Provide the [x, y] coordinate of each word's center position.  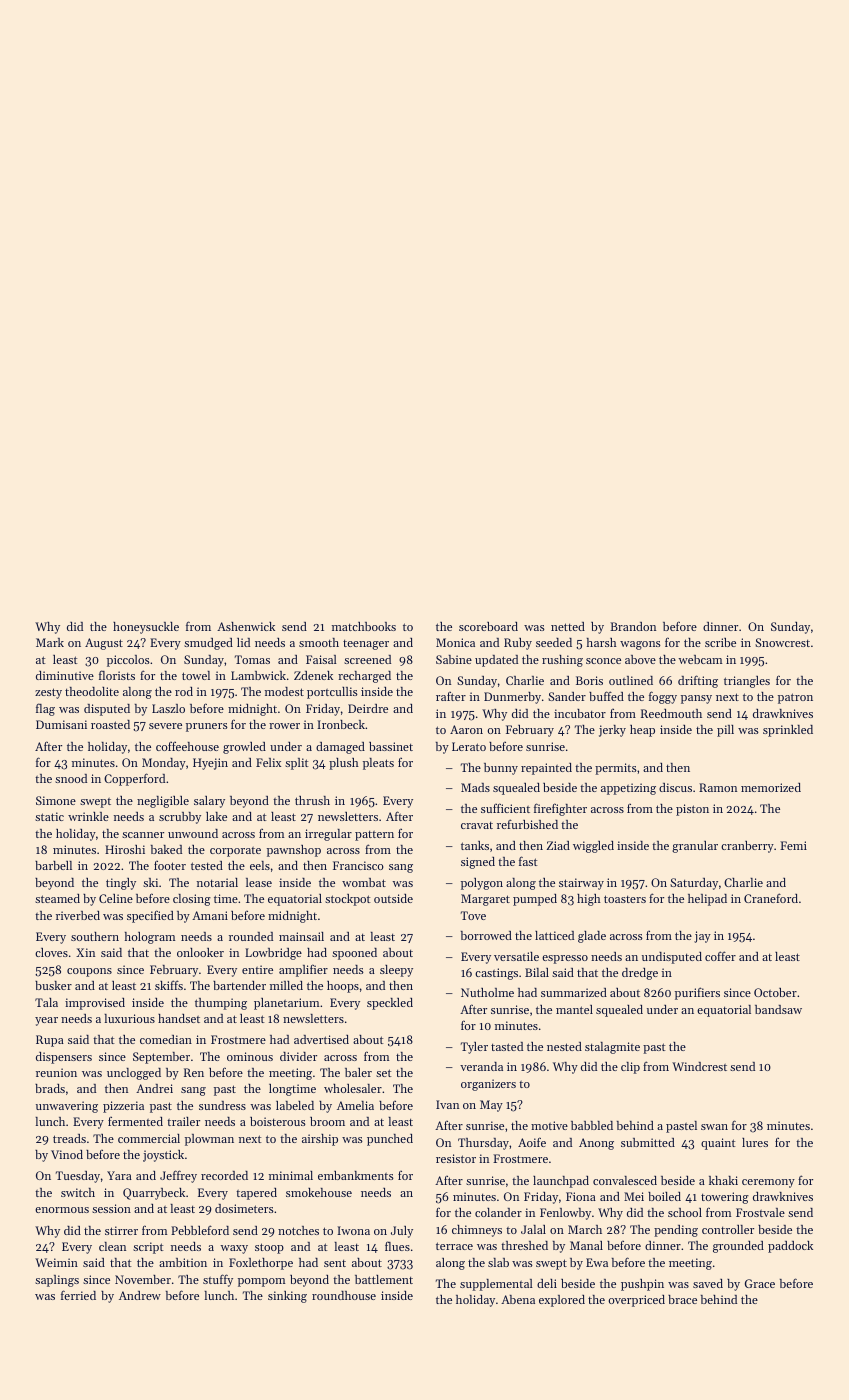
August [104, 644]
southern [95, 936]
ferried [78, 1295]
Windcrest [699, 1066]
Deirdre [368, 708]
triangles [747, 682]
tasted [507, 1046]
